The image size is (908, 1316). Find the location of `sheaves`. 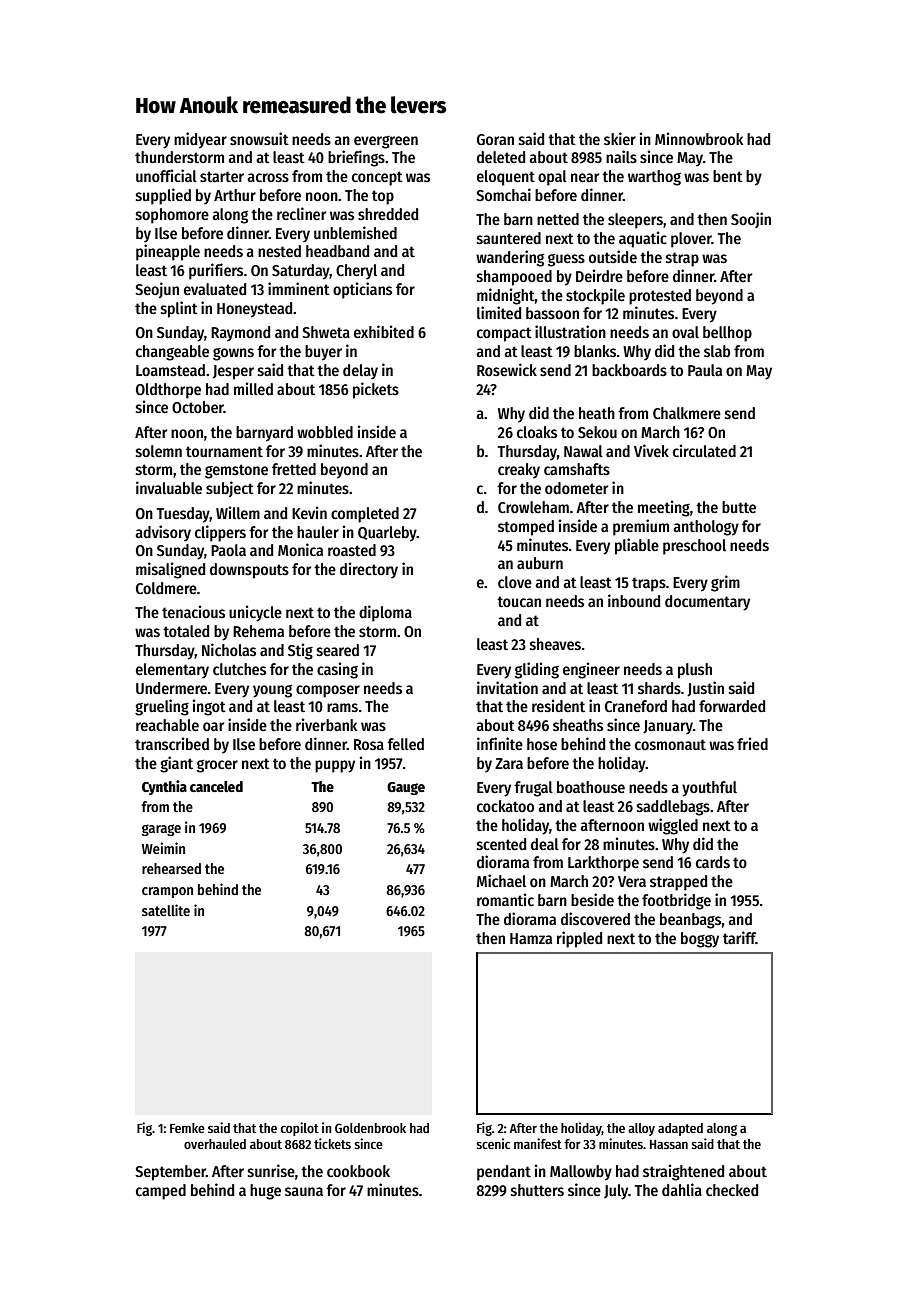

sheaves is located at coordinates (555, 644).
